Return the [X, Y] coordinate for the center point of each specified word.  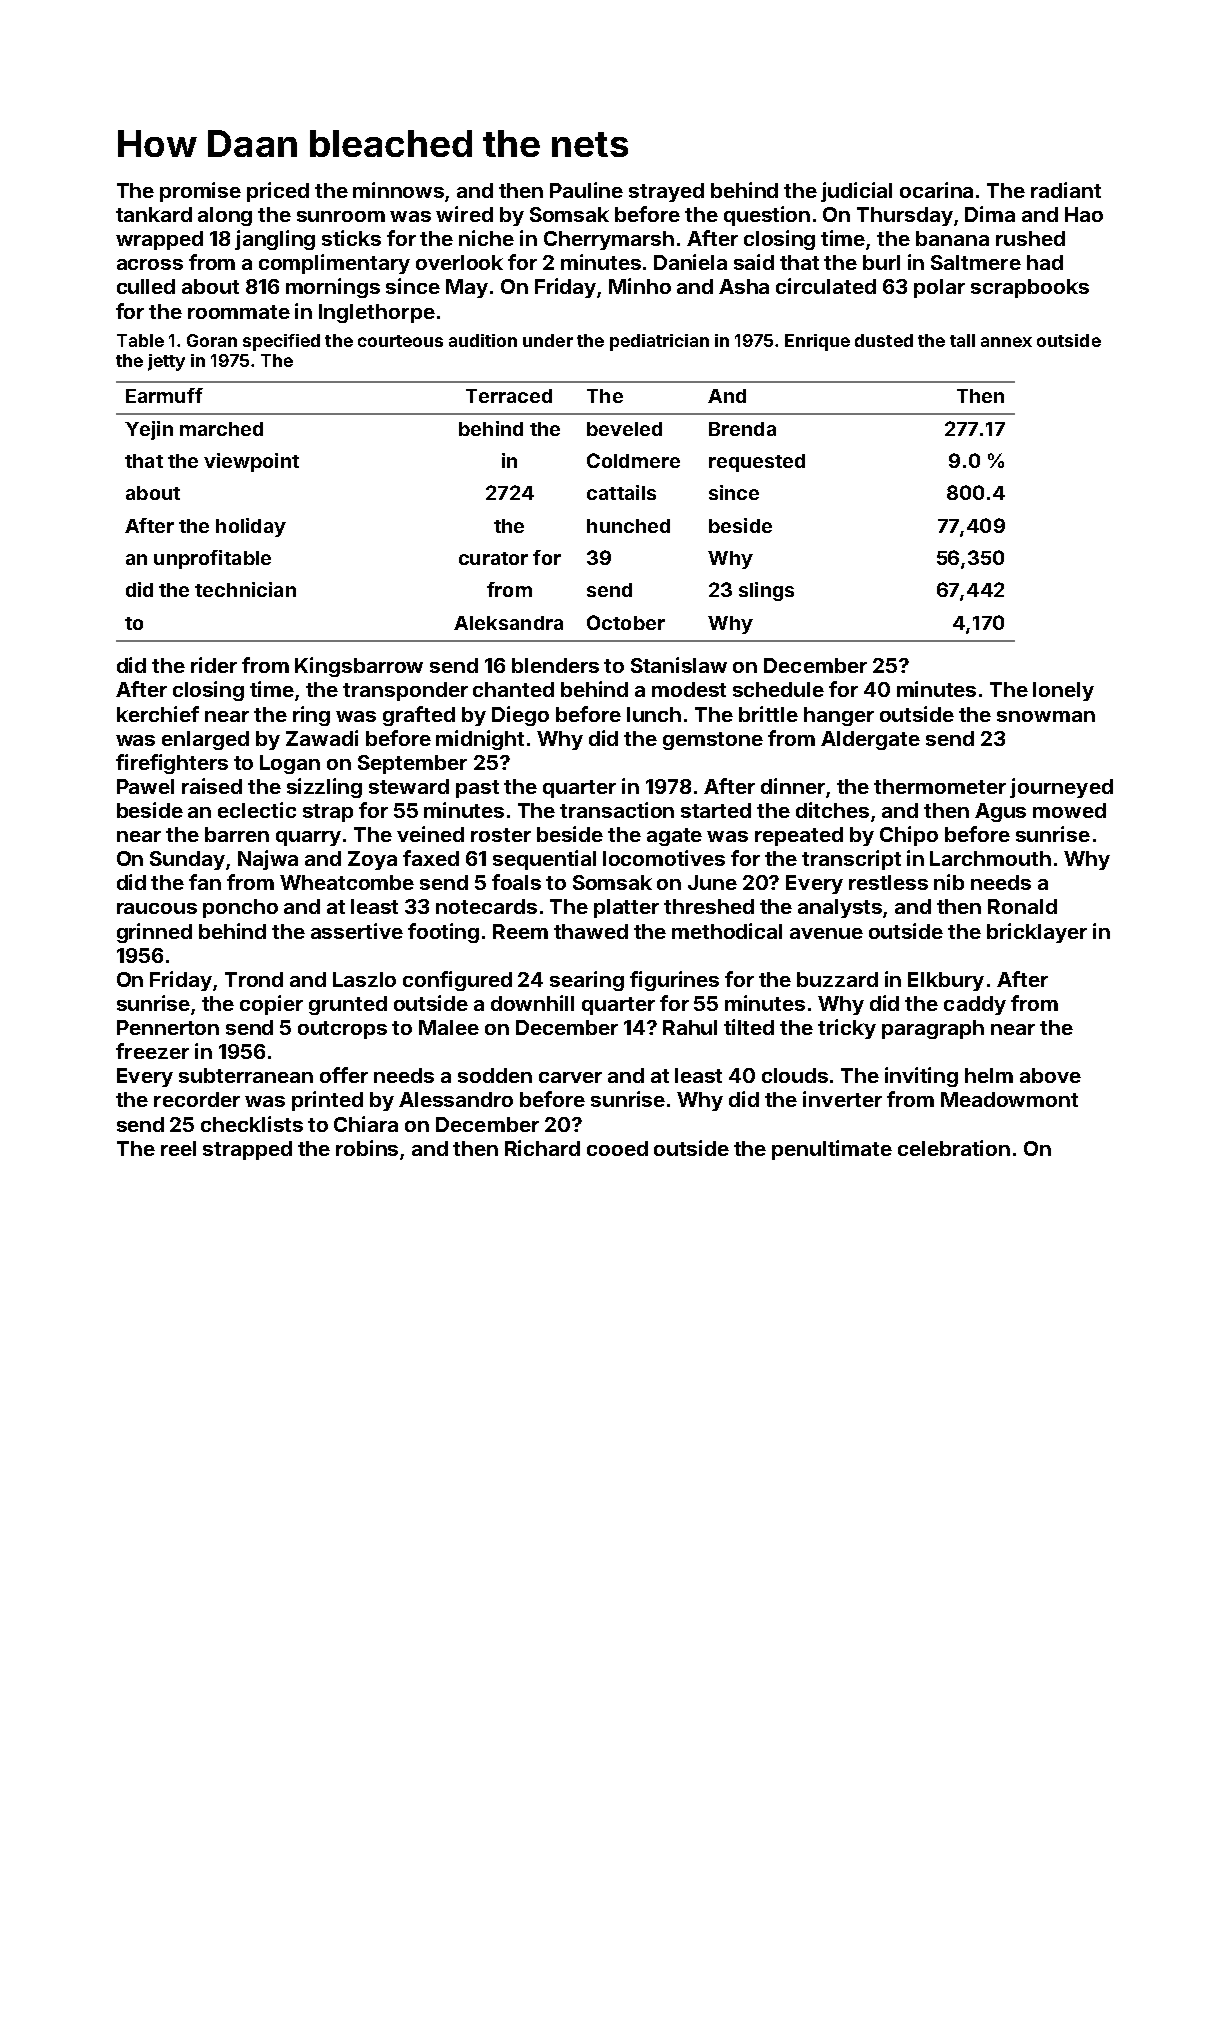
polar [939, 288]
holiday [251, 527]
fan [205, 882]
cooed [617, 1148]
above [1050, 1075]
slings [766, 591]
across [150, 264]
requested [757, 463]
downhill [532, 1003]
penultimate [832, 1150]
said [754, 262]
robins [367, 1148]
